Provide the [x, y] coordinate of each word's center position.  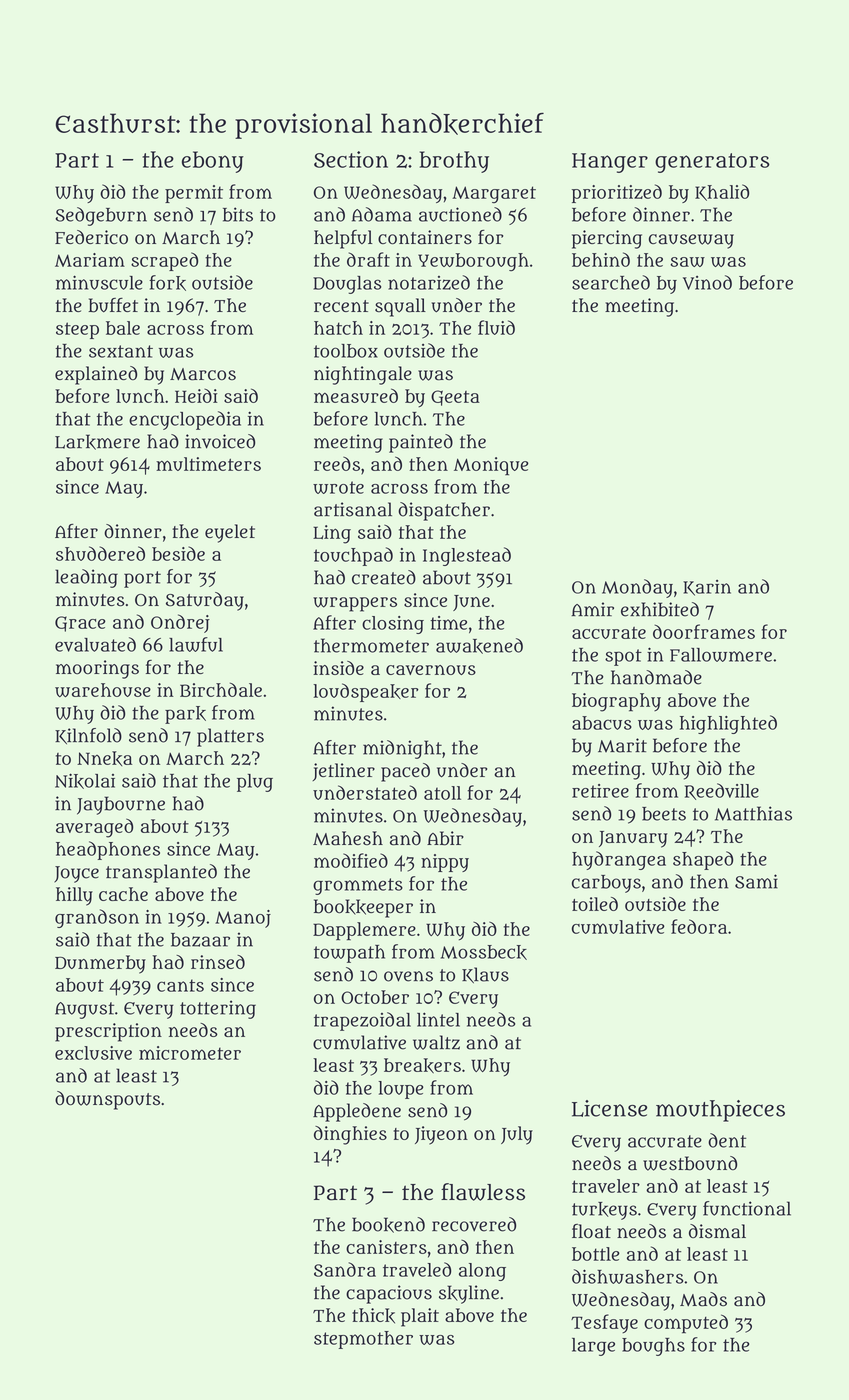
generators [712, 163]
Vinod [707, 282]
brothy [454, 162]
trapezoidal [362, 1021]
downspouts [107, 1100]
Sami [756, 881]
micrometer [190, 1053]
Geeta [455, 398]
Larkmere [97, 442]
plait [420, 1317]
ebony [213, 162]
